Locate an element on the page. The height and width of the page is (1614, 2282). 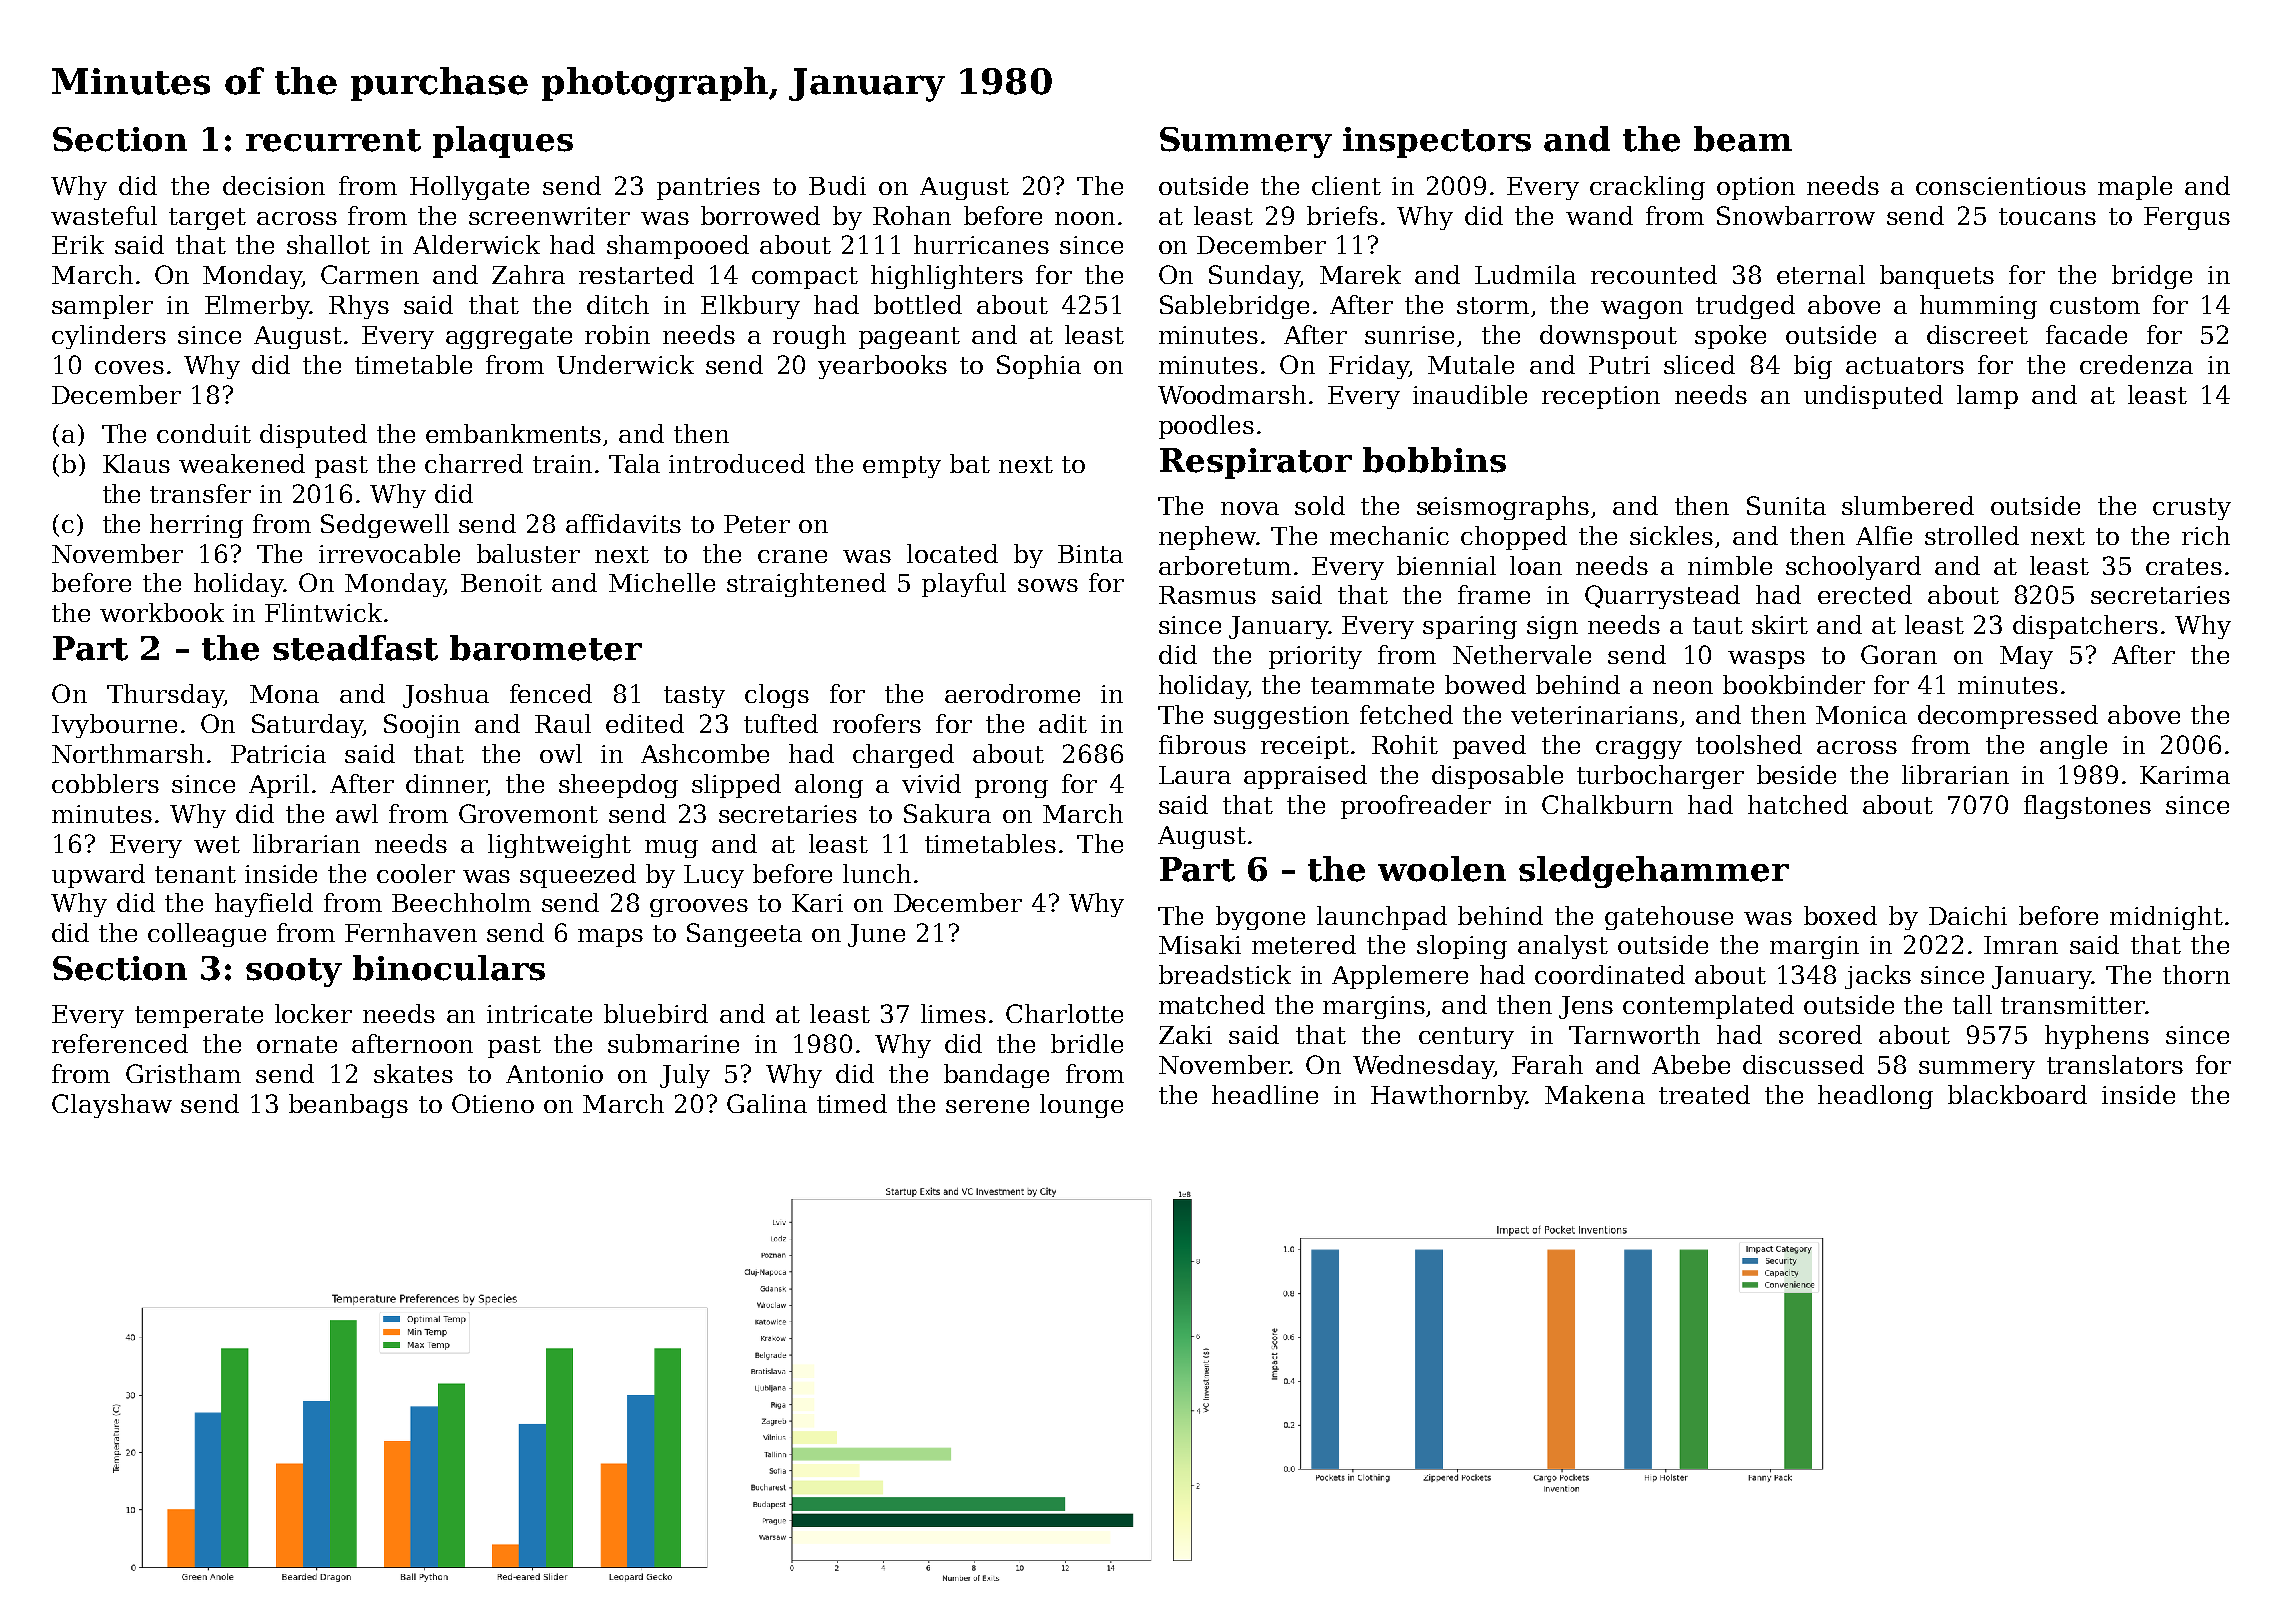
Snowbarrow is located at coordinates (1796, 215).
